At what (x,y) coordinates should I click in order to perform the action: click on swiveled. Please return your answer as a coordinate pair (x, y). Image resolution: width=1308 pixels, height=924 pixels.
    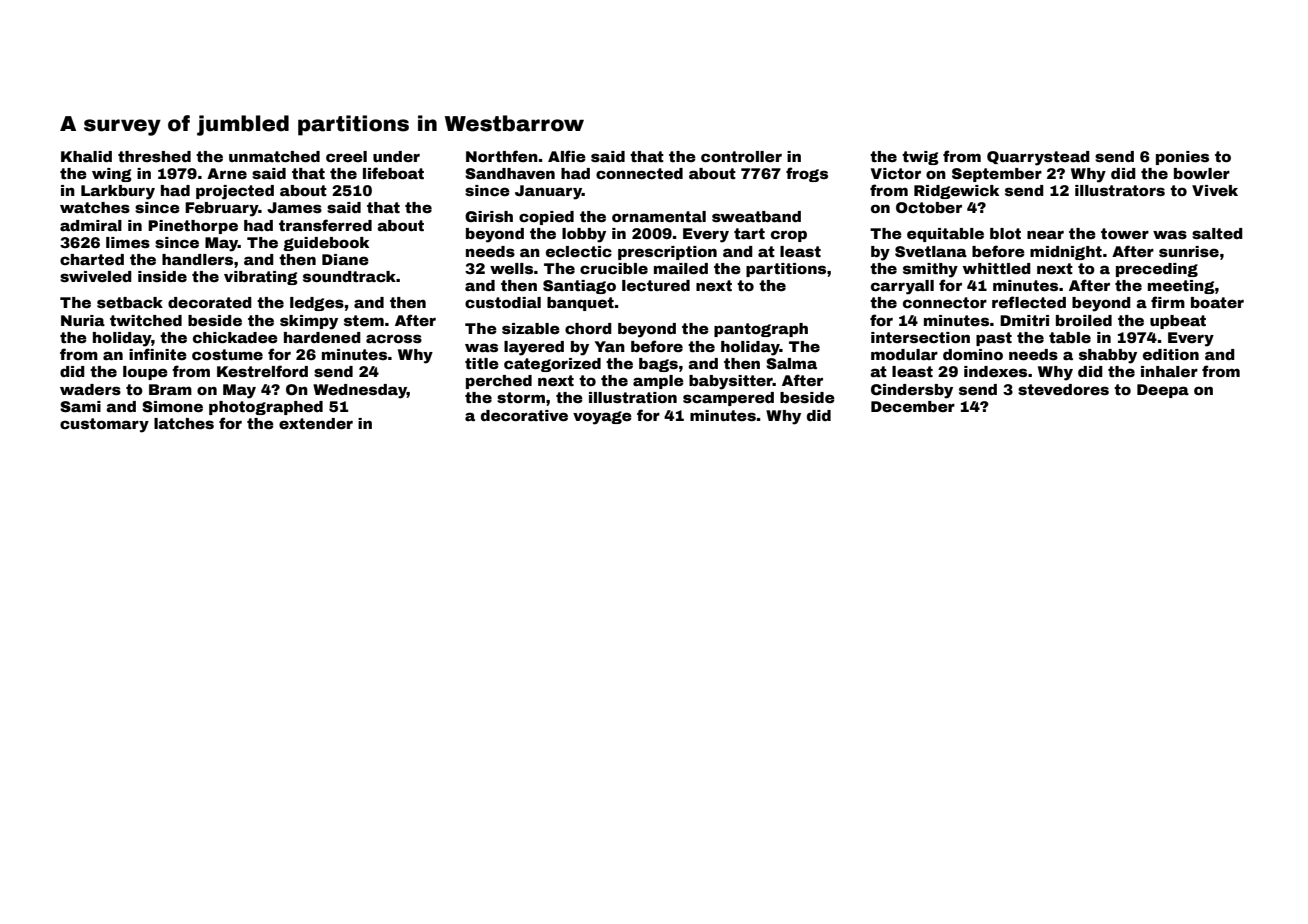
    Looking at the image, I should click on (96, 276).
